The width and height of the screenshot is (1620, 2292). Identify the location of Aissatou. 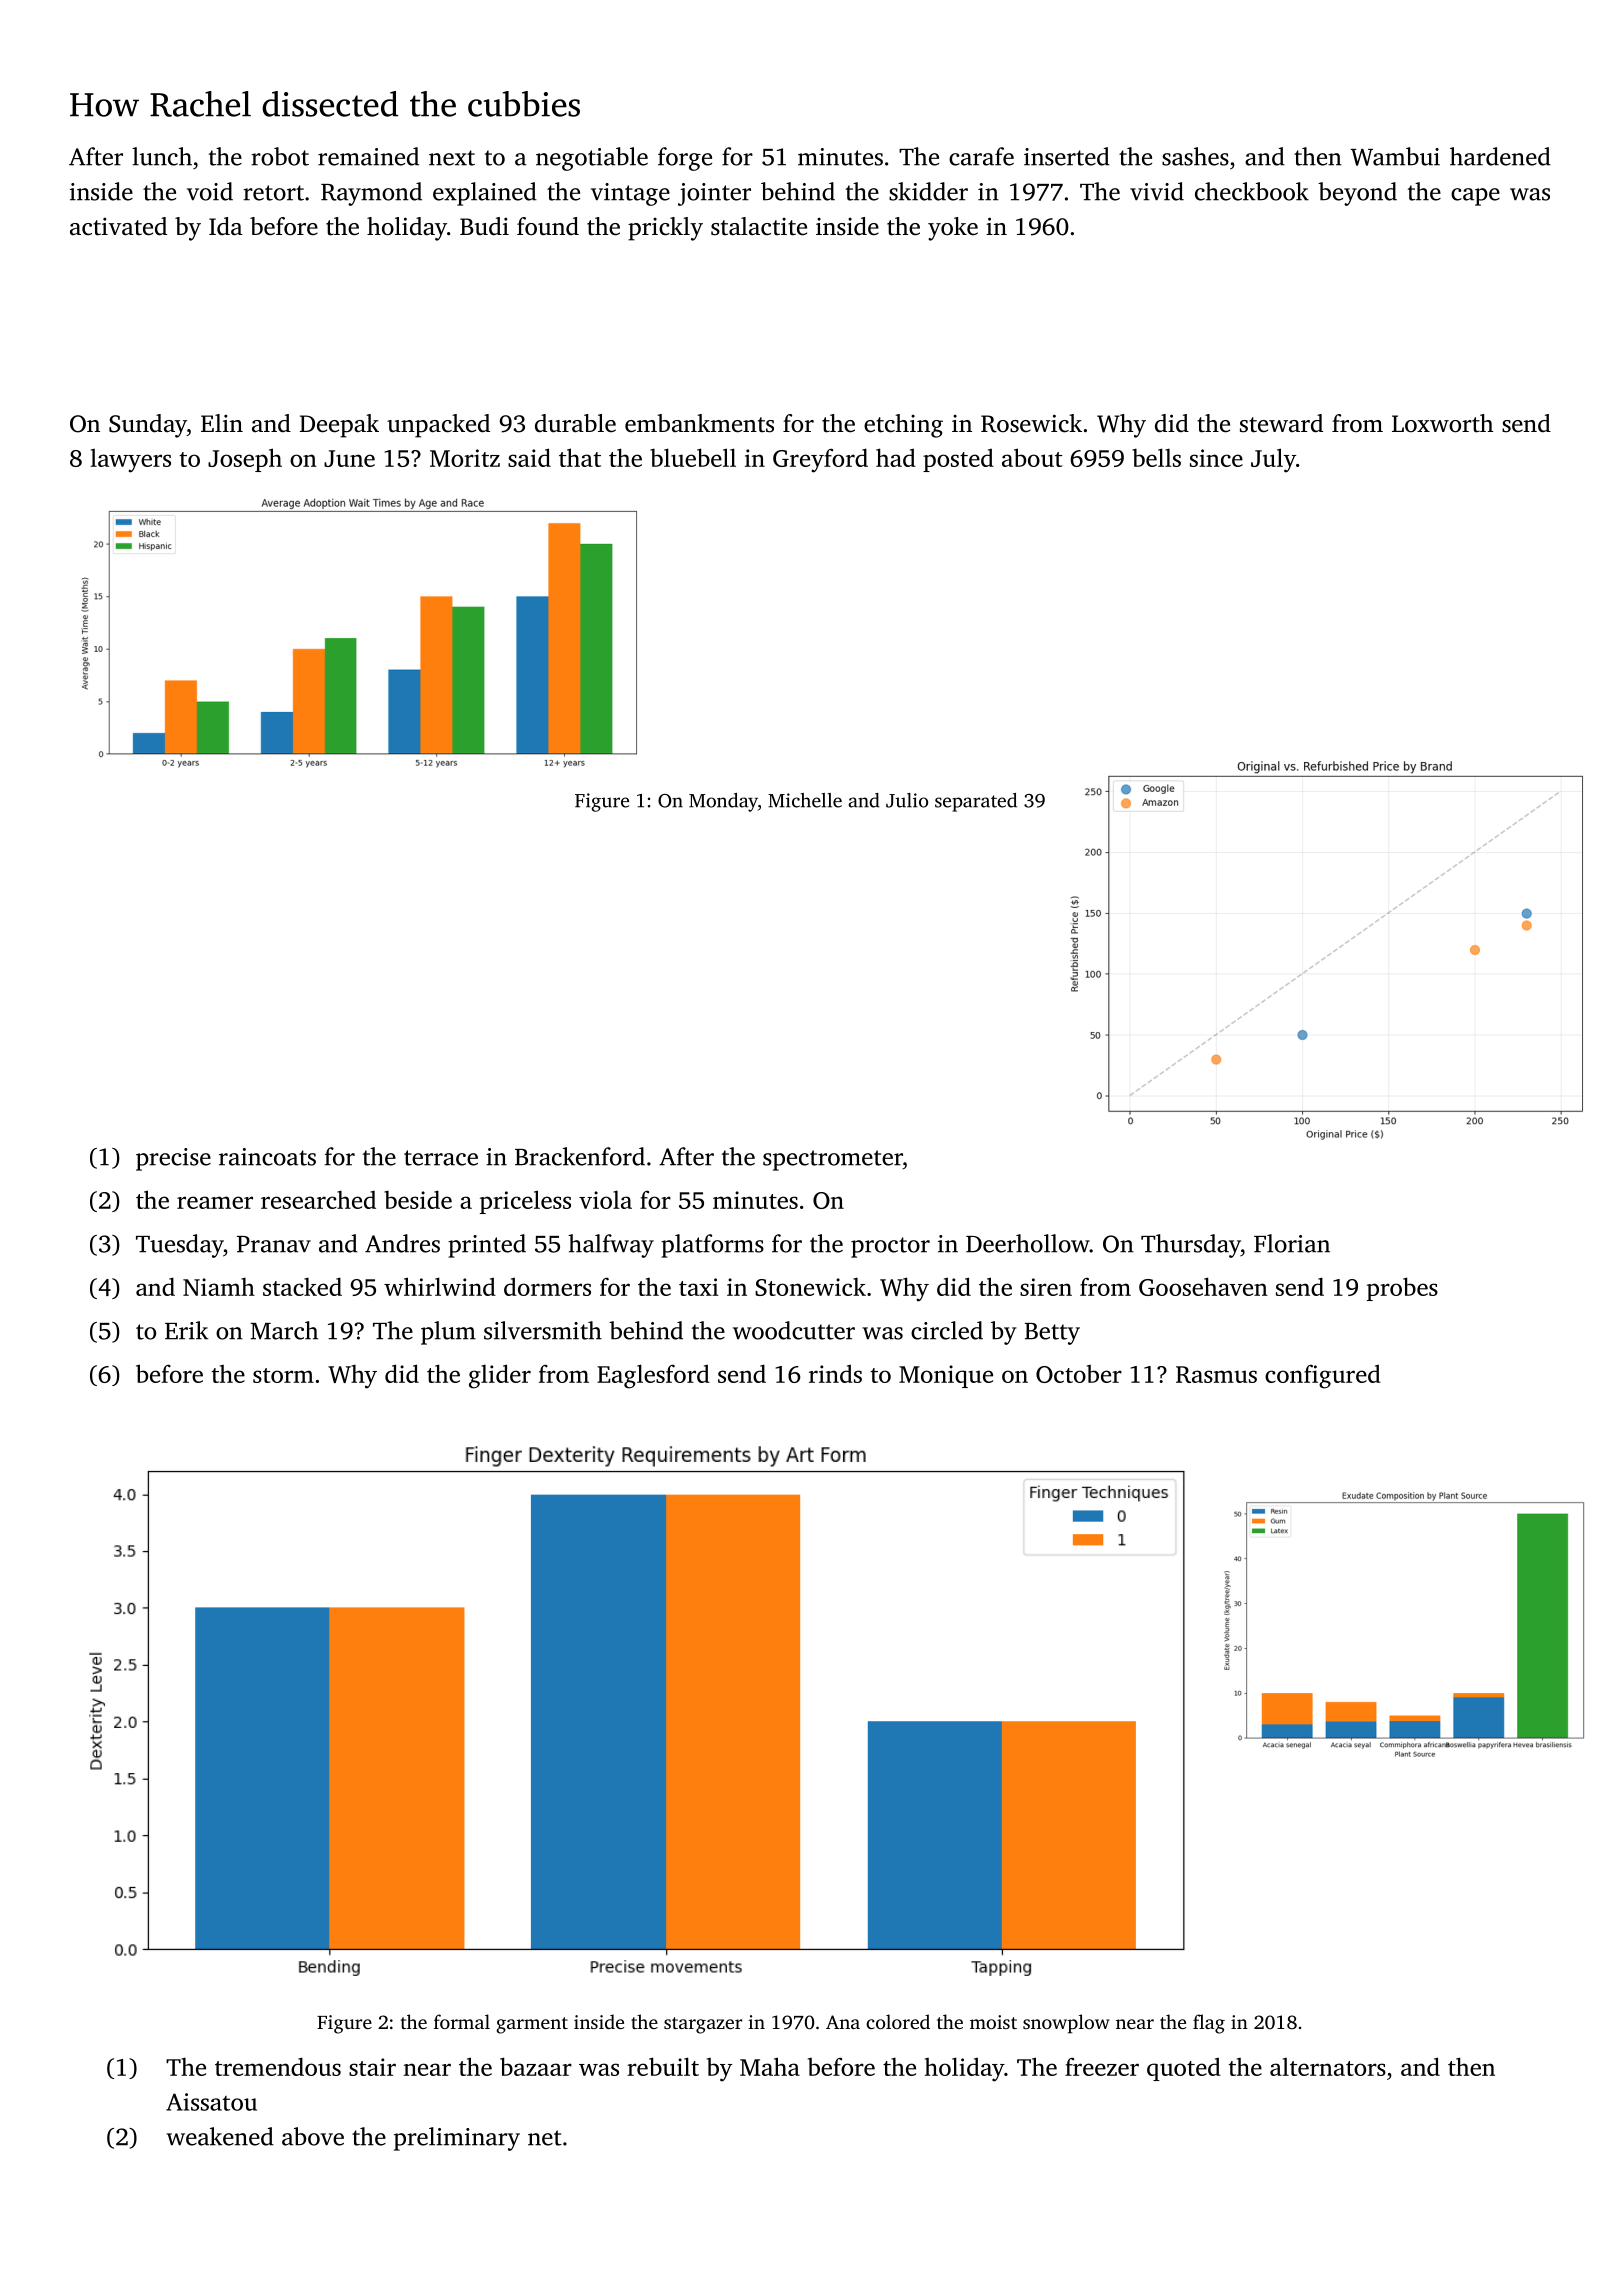
(211, 2102).
